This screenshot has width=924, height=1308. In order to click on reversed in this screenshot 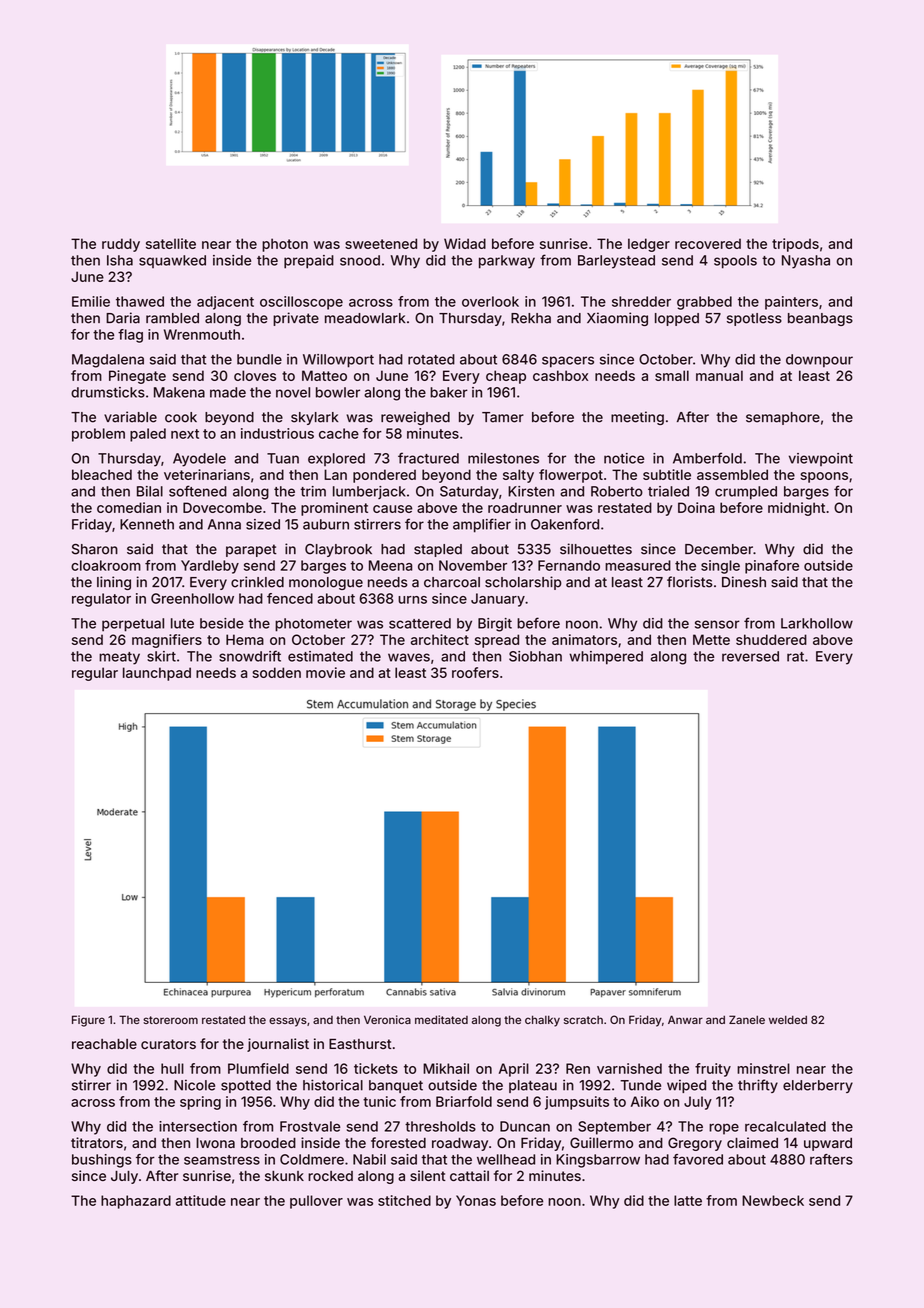, I will do `click(750, 656)`.
